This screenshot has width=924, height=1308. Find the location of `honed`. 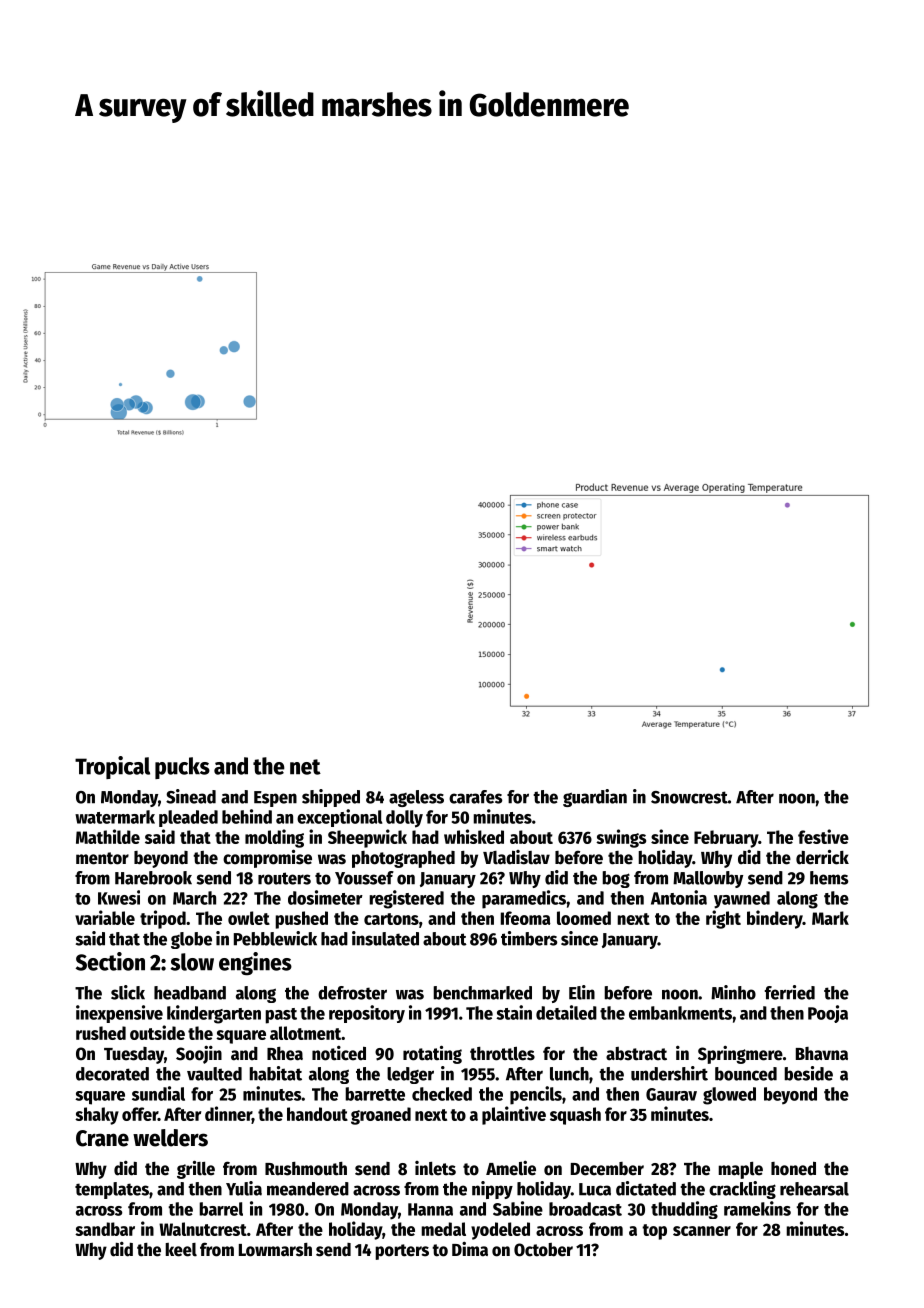

honed is located at coordinates (793, 1168).
